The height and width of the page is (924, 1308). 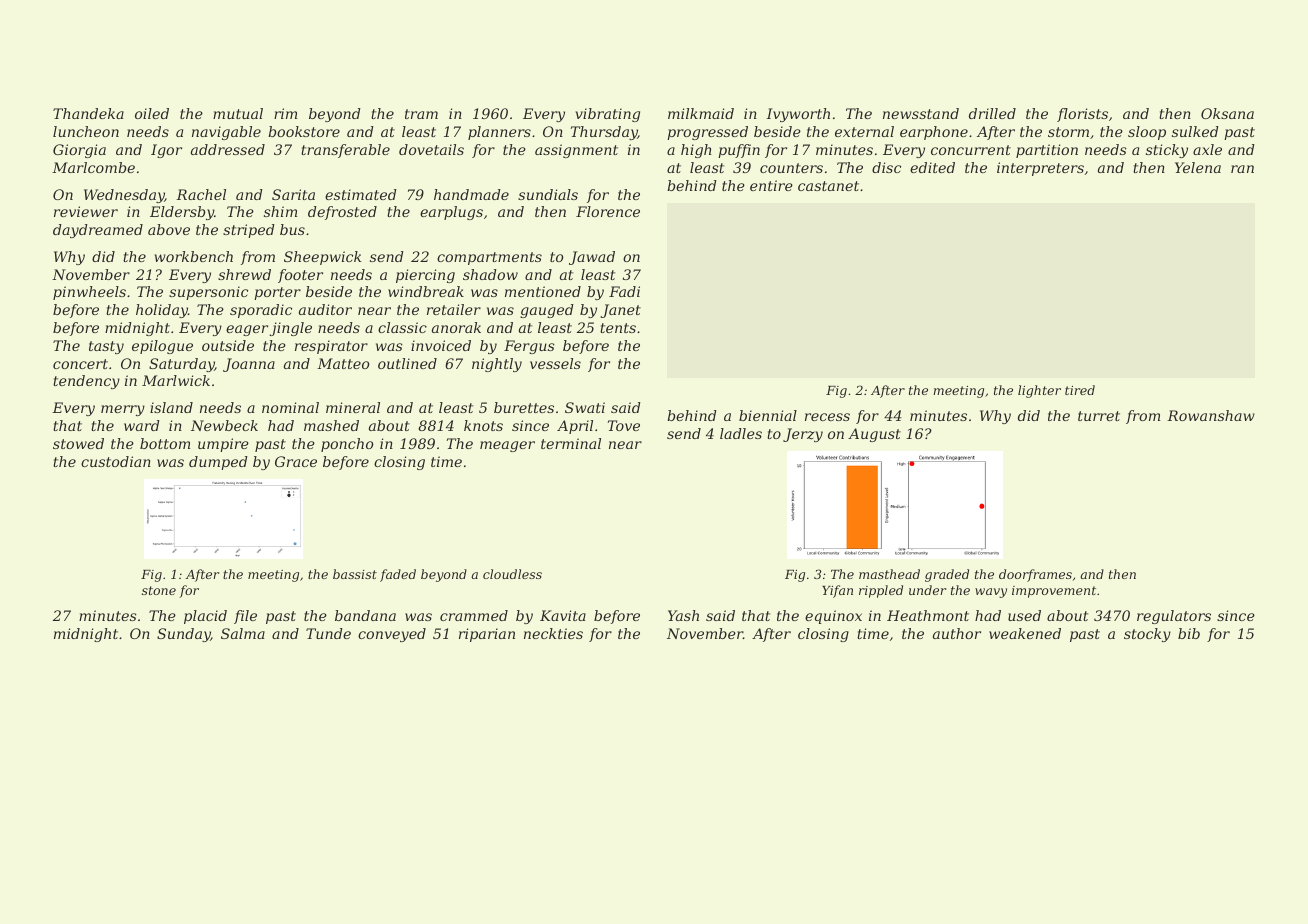 What do you see at coordinates (553, 633) in the page?
I see `neckties` at bounding box center [553, 633].
